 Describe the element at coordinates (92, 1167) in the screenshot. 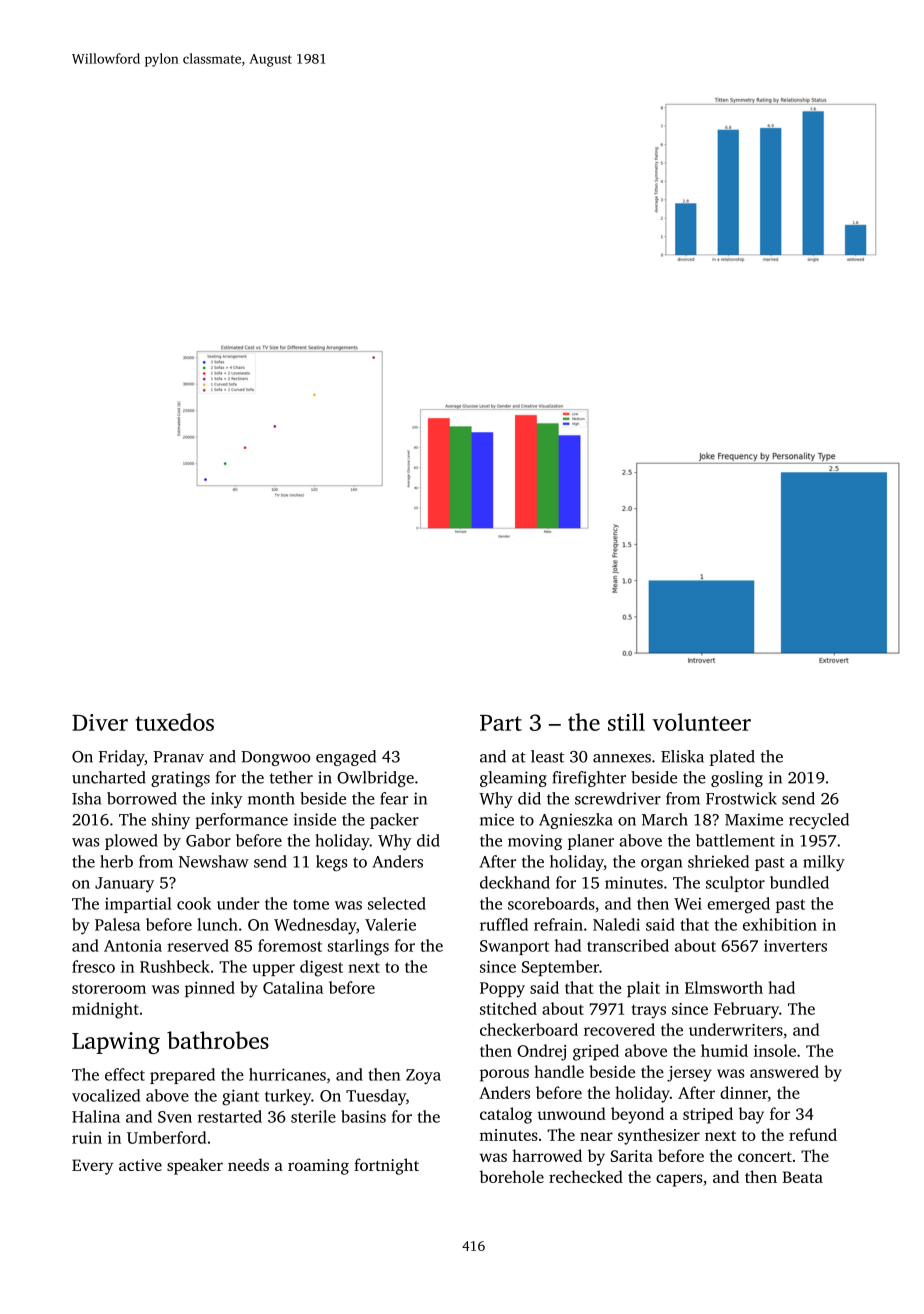

I see `Every` at that location.
